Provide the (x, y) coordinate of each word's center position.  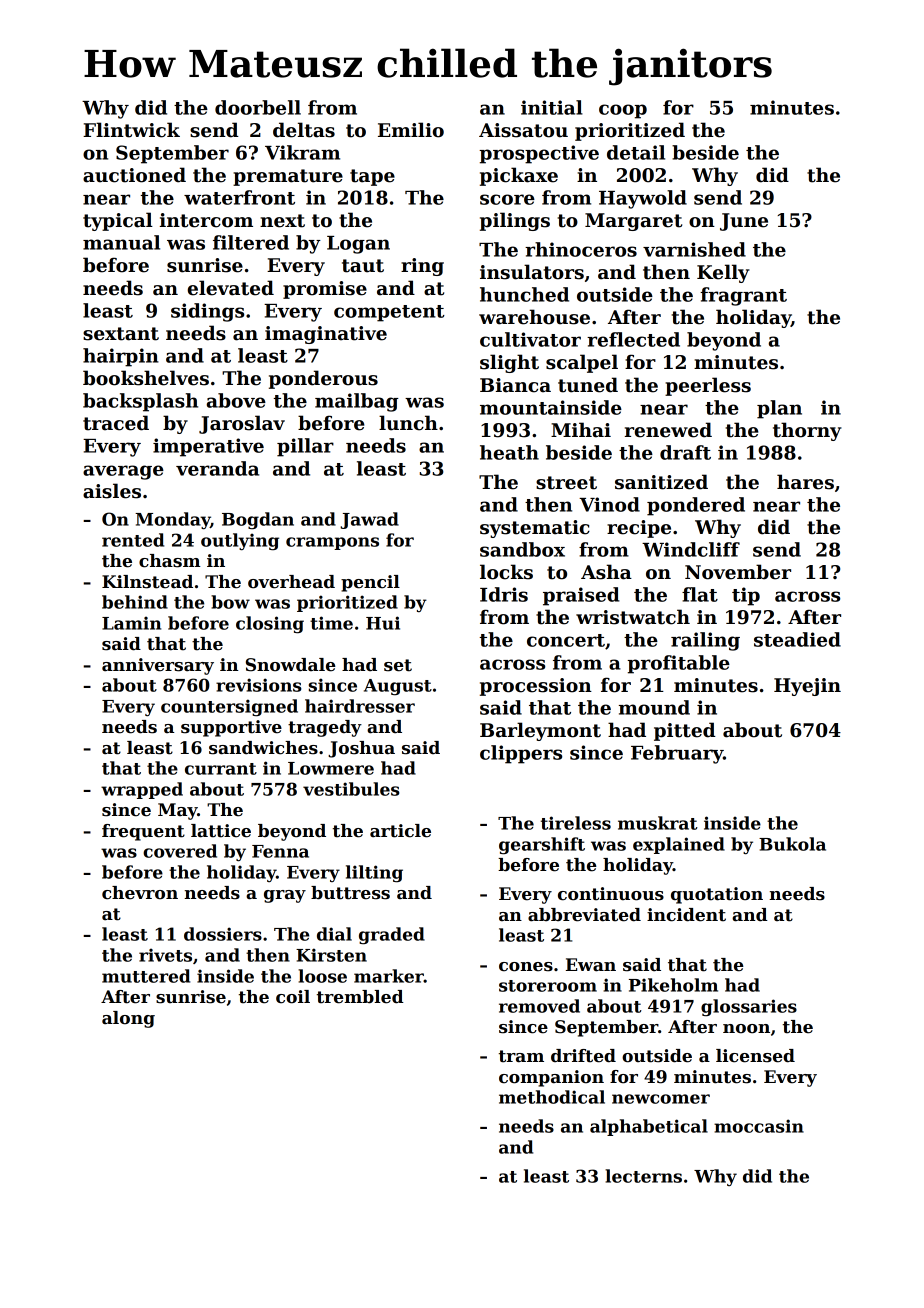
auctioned (134, 175)
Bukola (792, 844)
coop (623, 111)
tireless (576, 823)
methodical (552, 1097)
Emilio (411, 130)
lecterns (643, 1176)
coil (293, 997)
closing (270, 625)
